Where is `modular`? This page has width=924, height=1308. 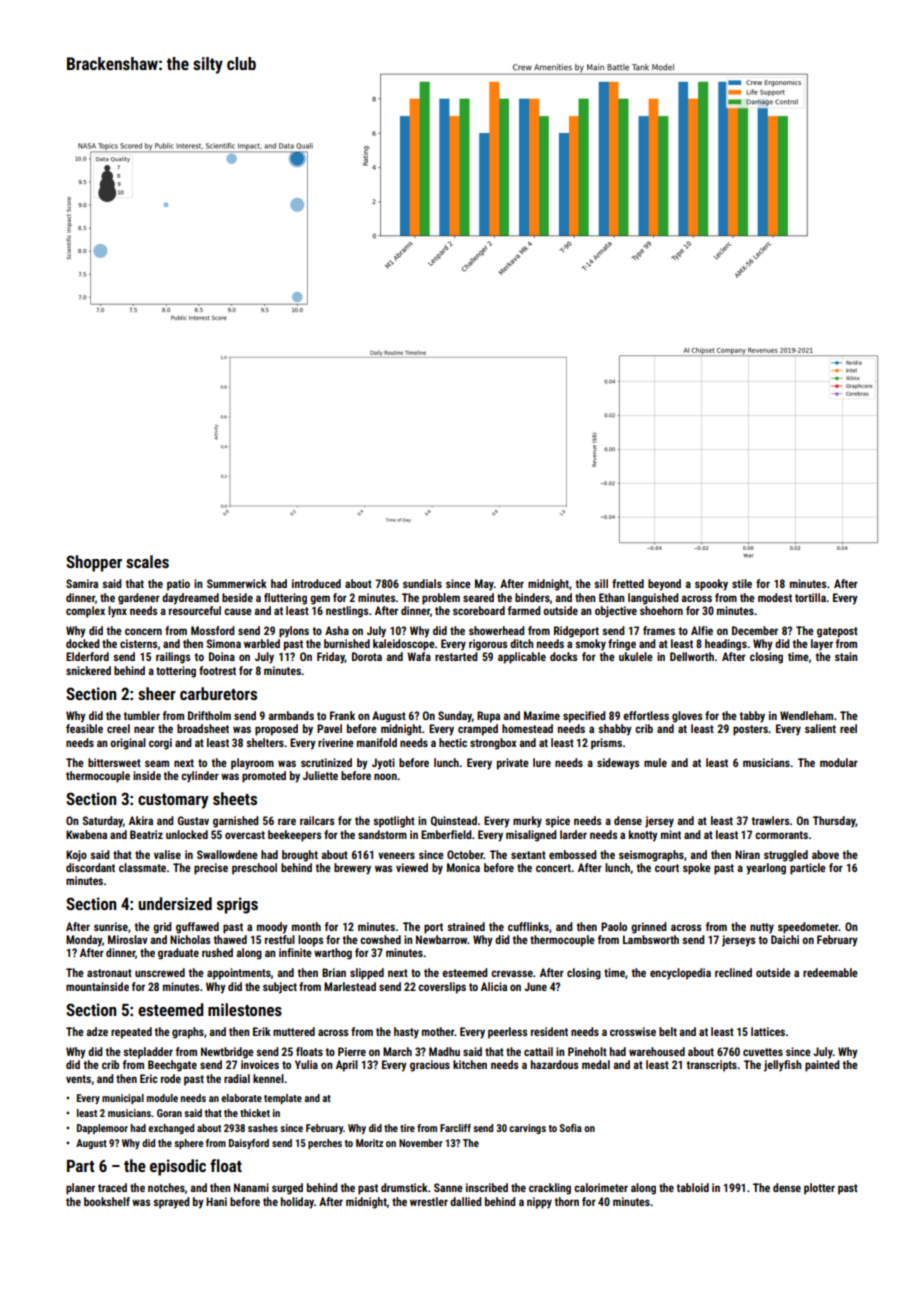
modular is located at coordinates (839, 762).
